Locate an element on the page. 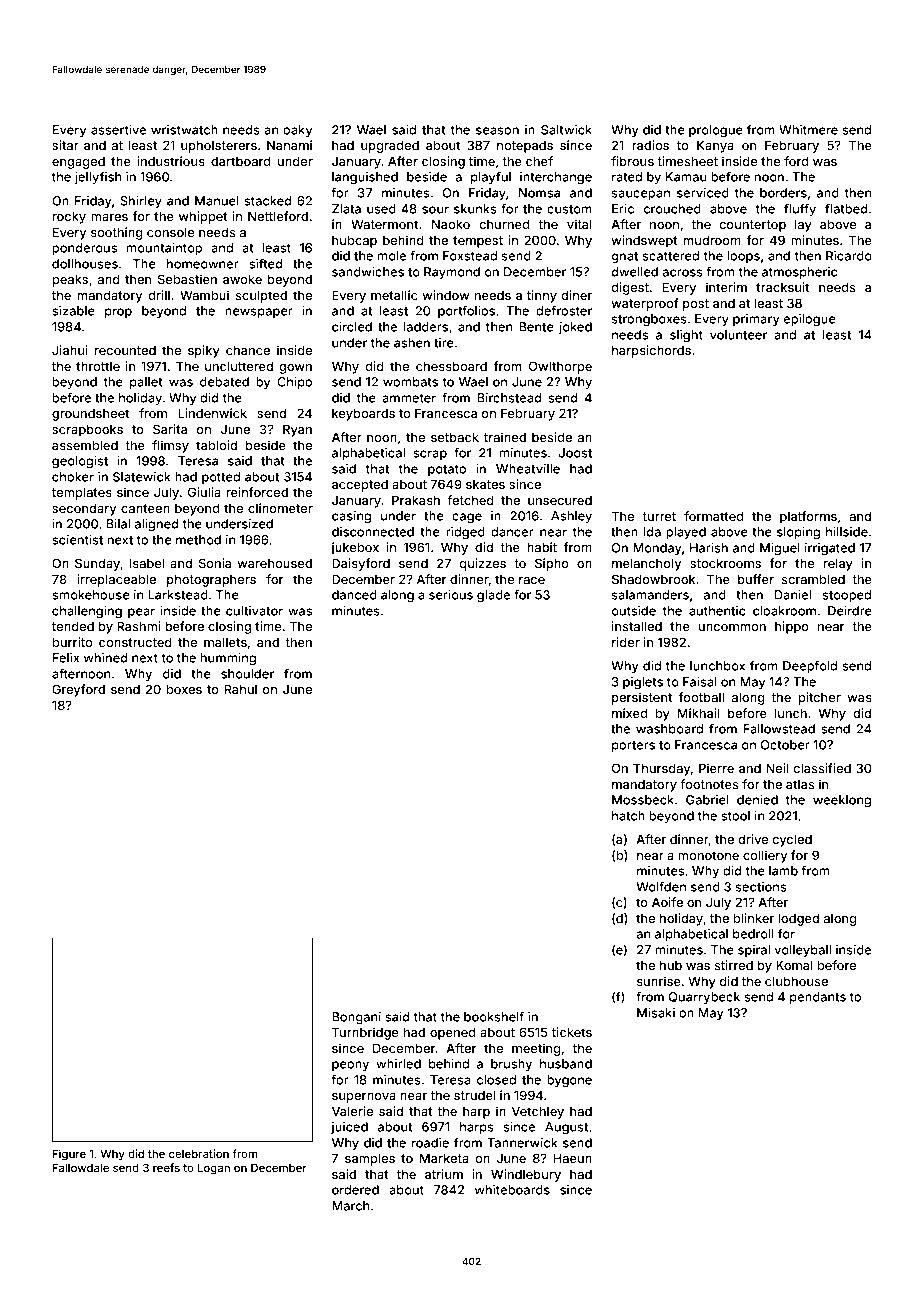  pitcher is located at coordinates (819, 698).
